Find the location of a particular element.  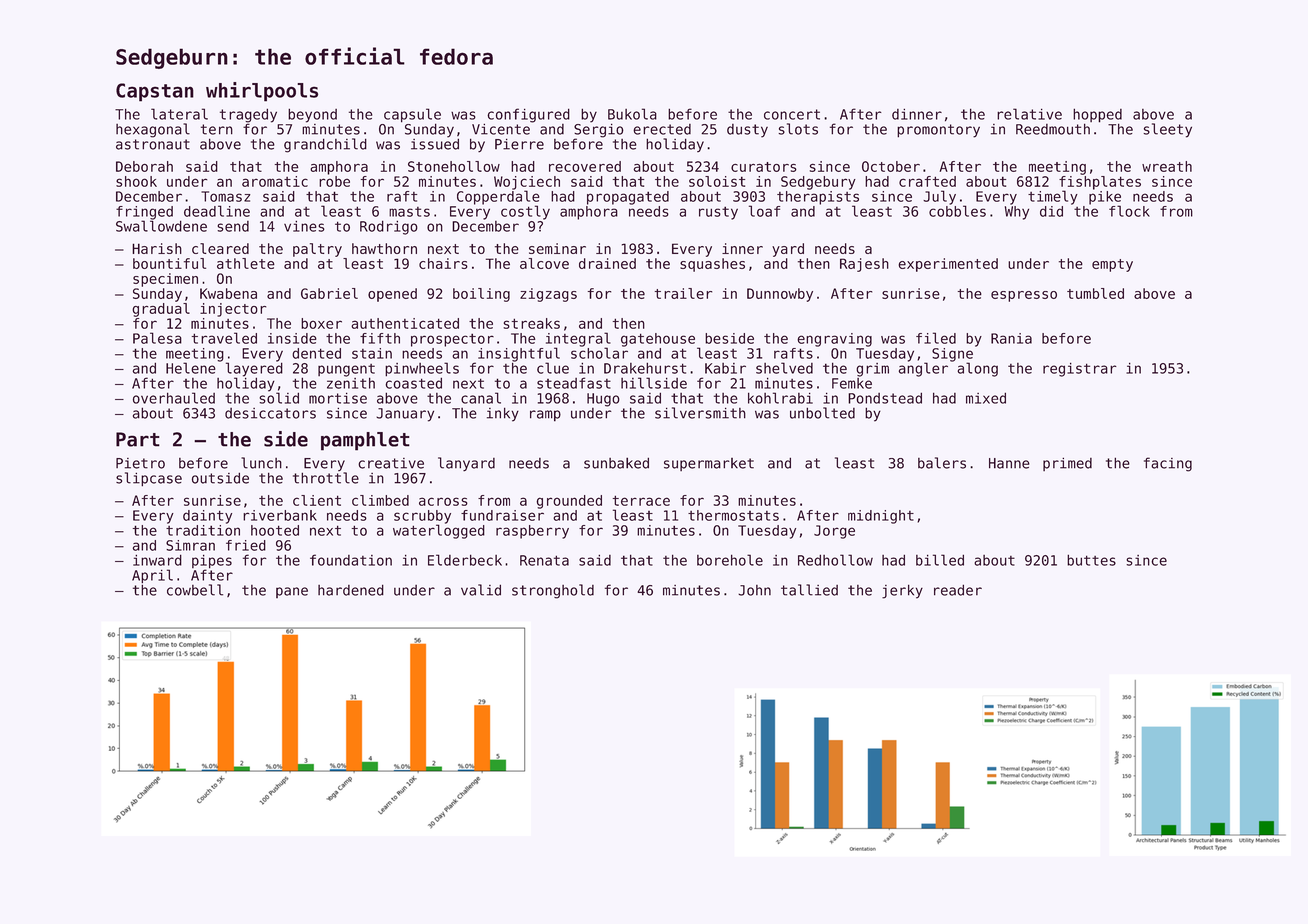

specimen is located at coordinates (165, 280).
